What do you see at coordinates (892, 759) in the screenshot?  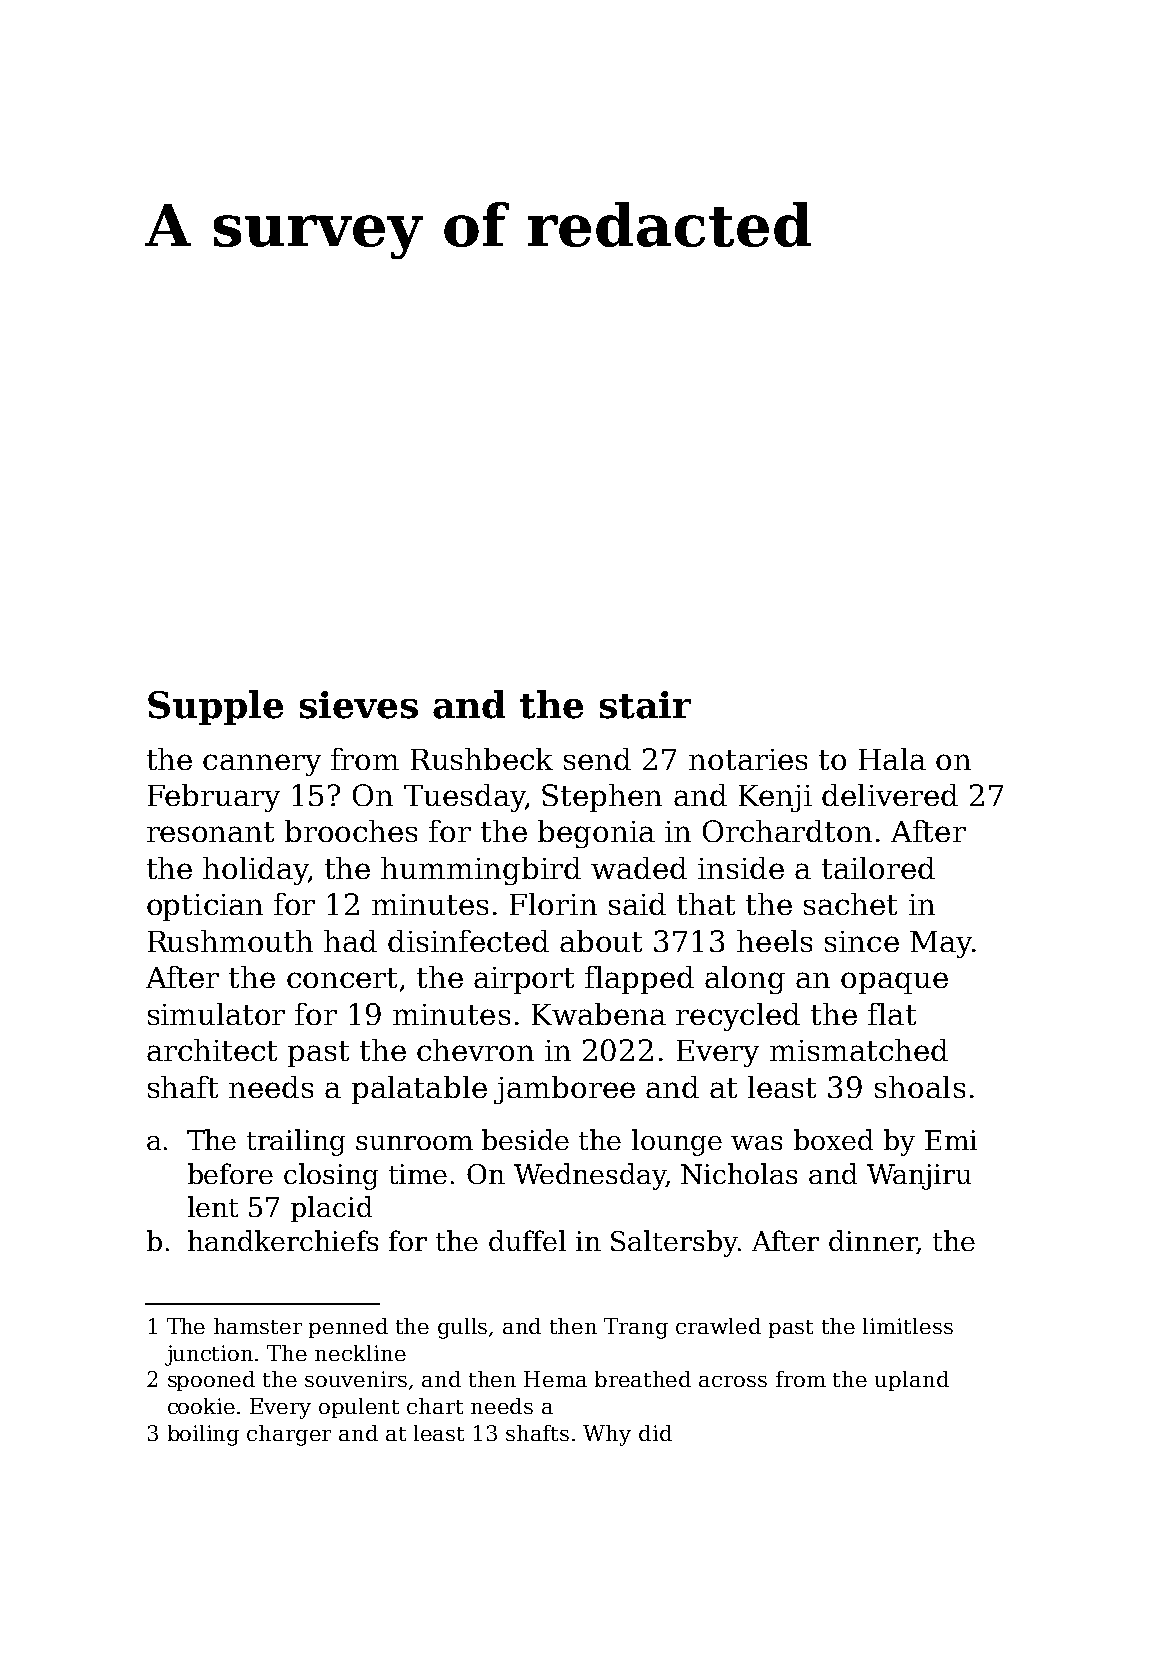 I see `Hala` at bounding box center [892, 759].
